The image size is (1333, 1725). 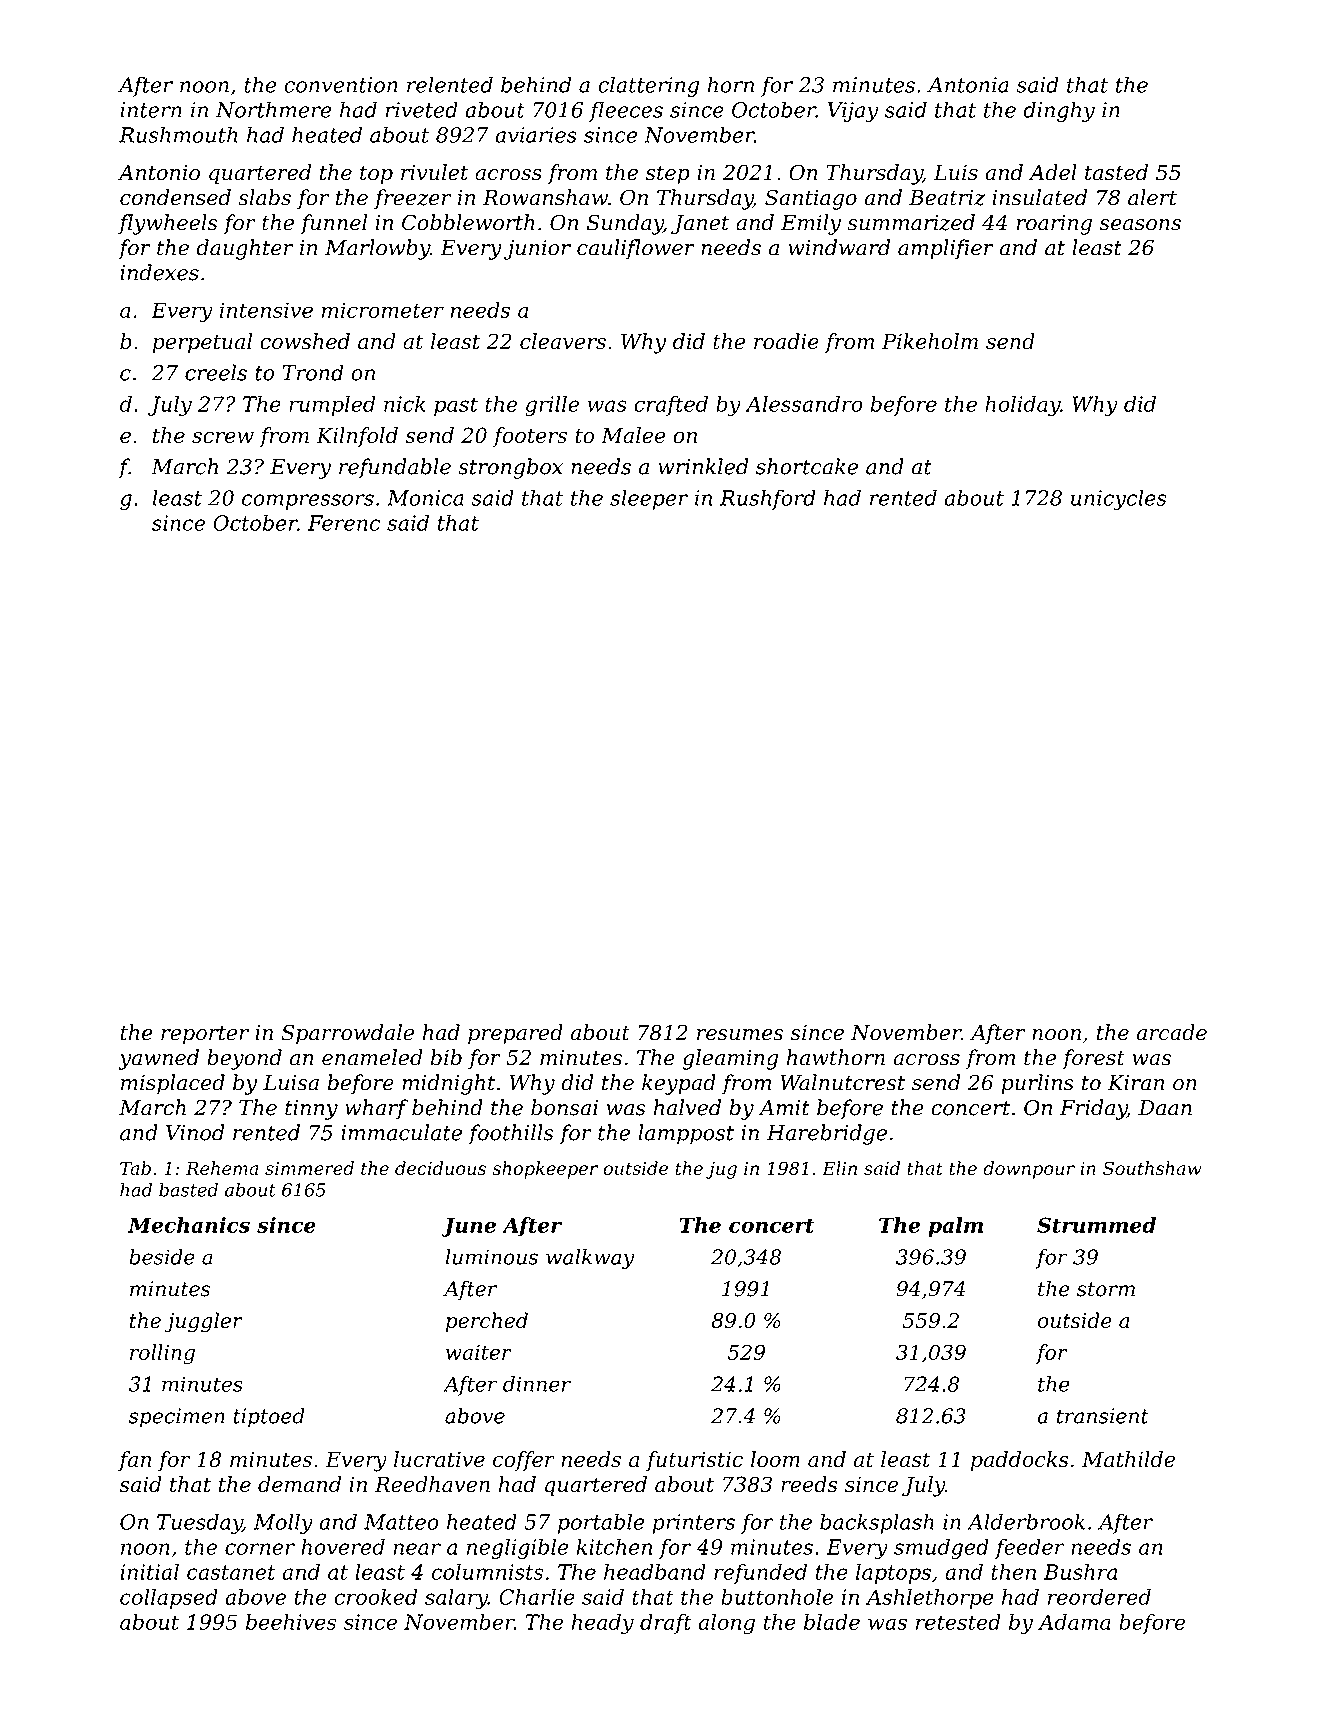 I want to click on Vijay, so click(x=853, y=112).
